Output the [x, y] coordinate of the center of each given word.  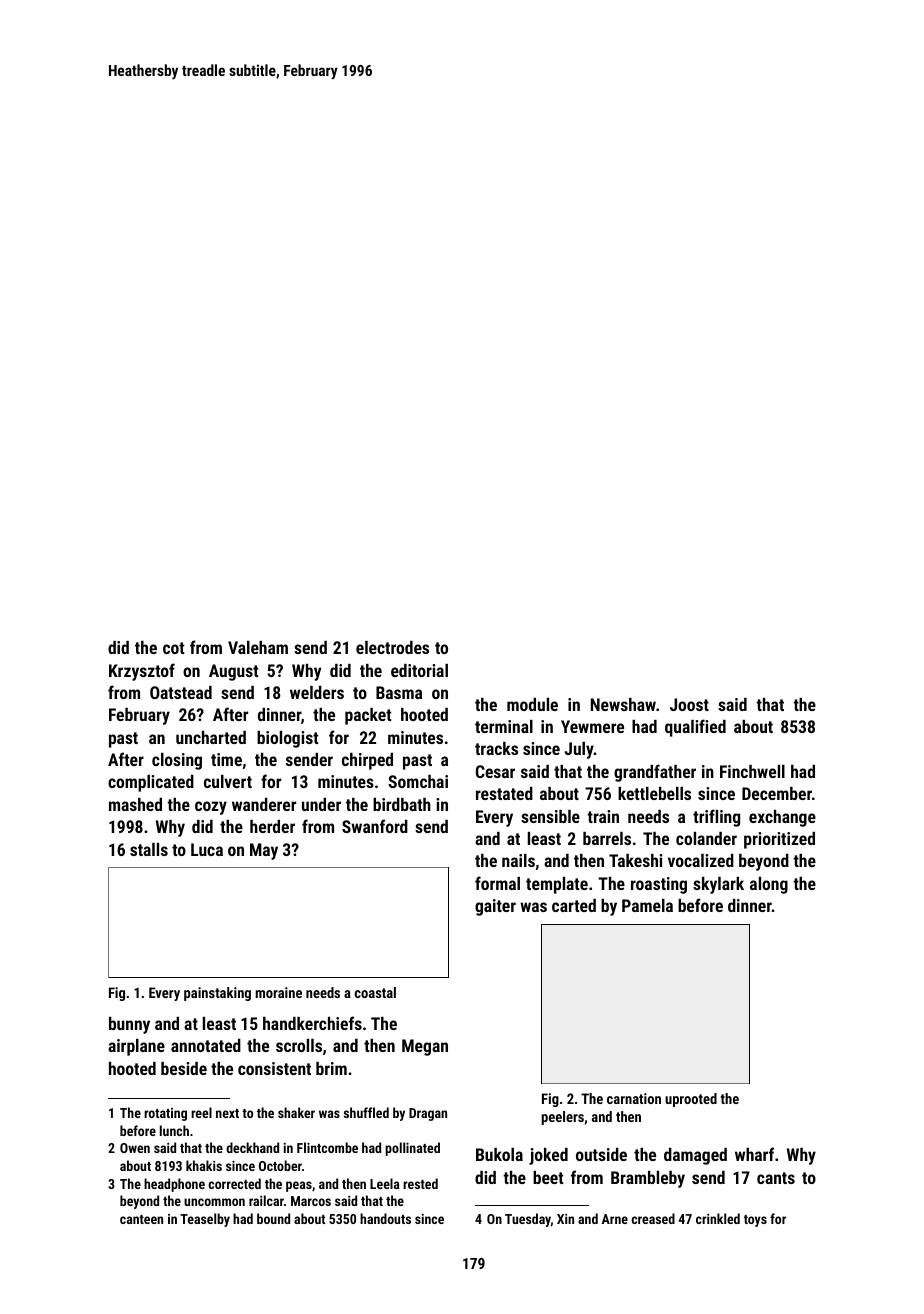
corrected [234, 1183]
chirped [367, 761]
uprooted [691, 1100]
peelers [562, 1118]
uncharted [211, 737]
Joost [689, 704]
